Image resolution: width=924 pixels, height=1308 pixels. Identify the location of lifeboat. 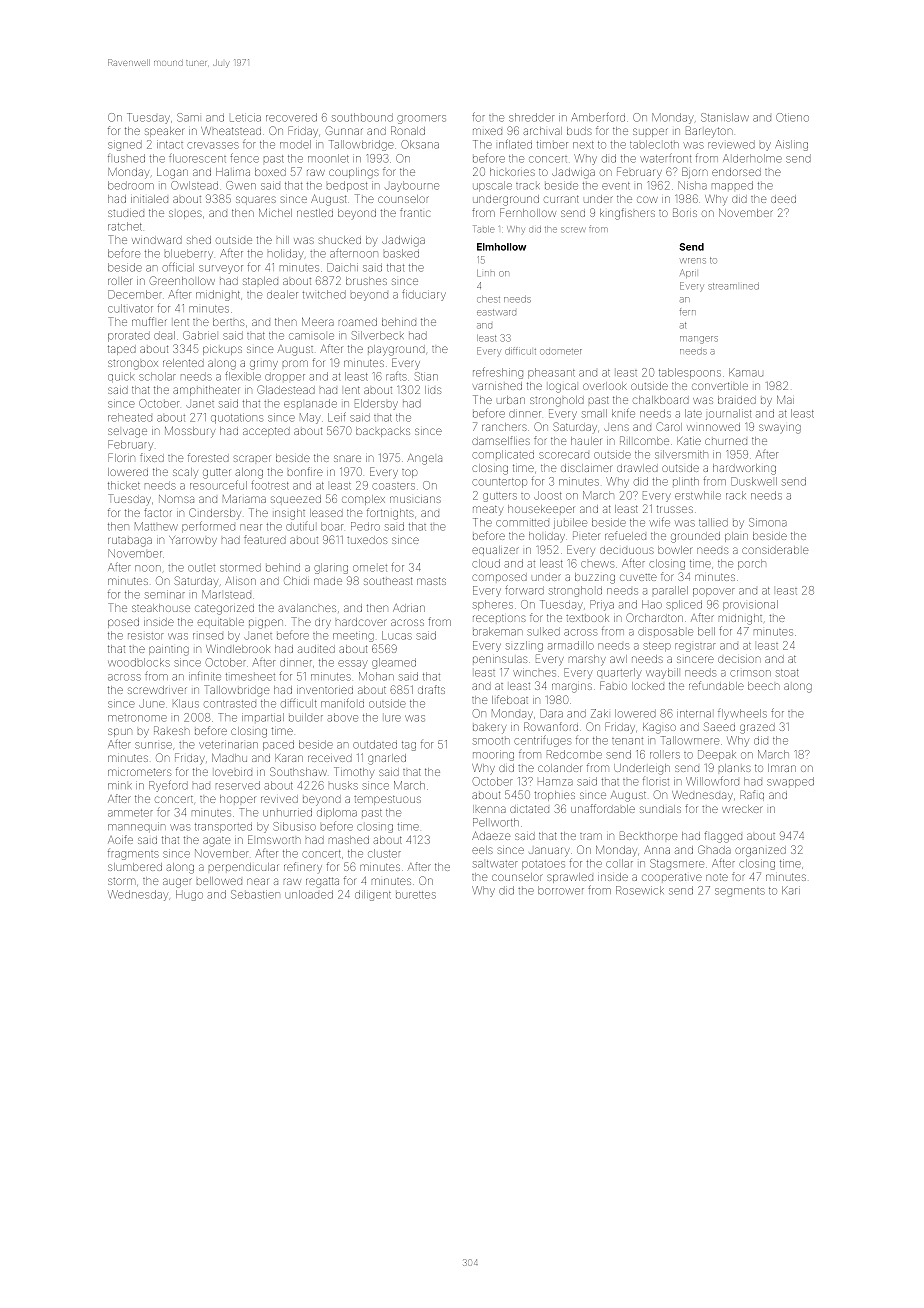
(510, 699).
